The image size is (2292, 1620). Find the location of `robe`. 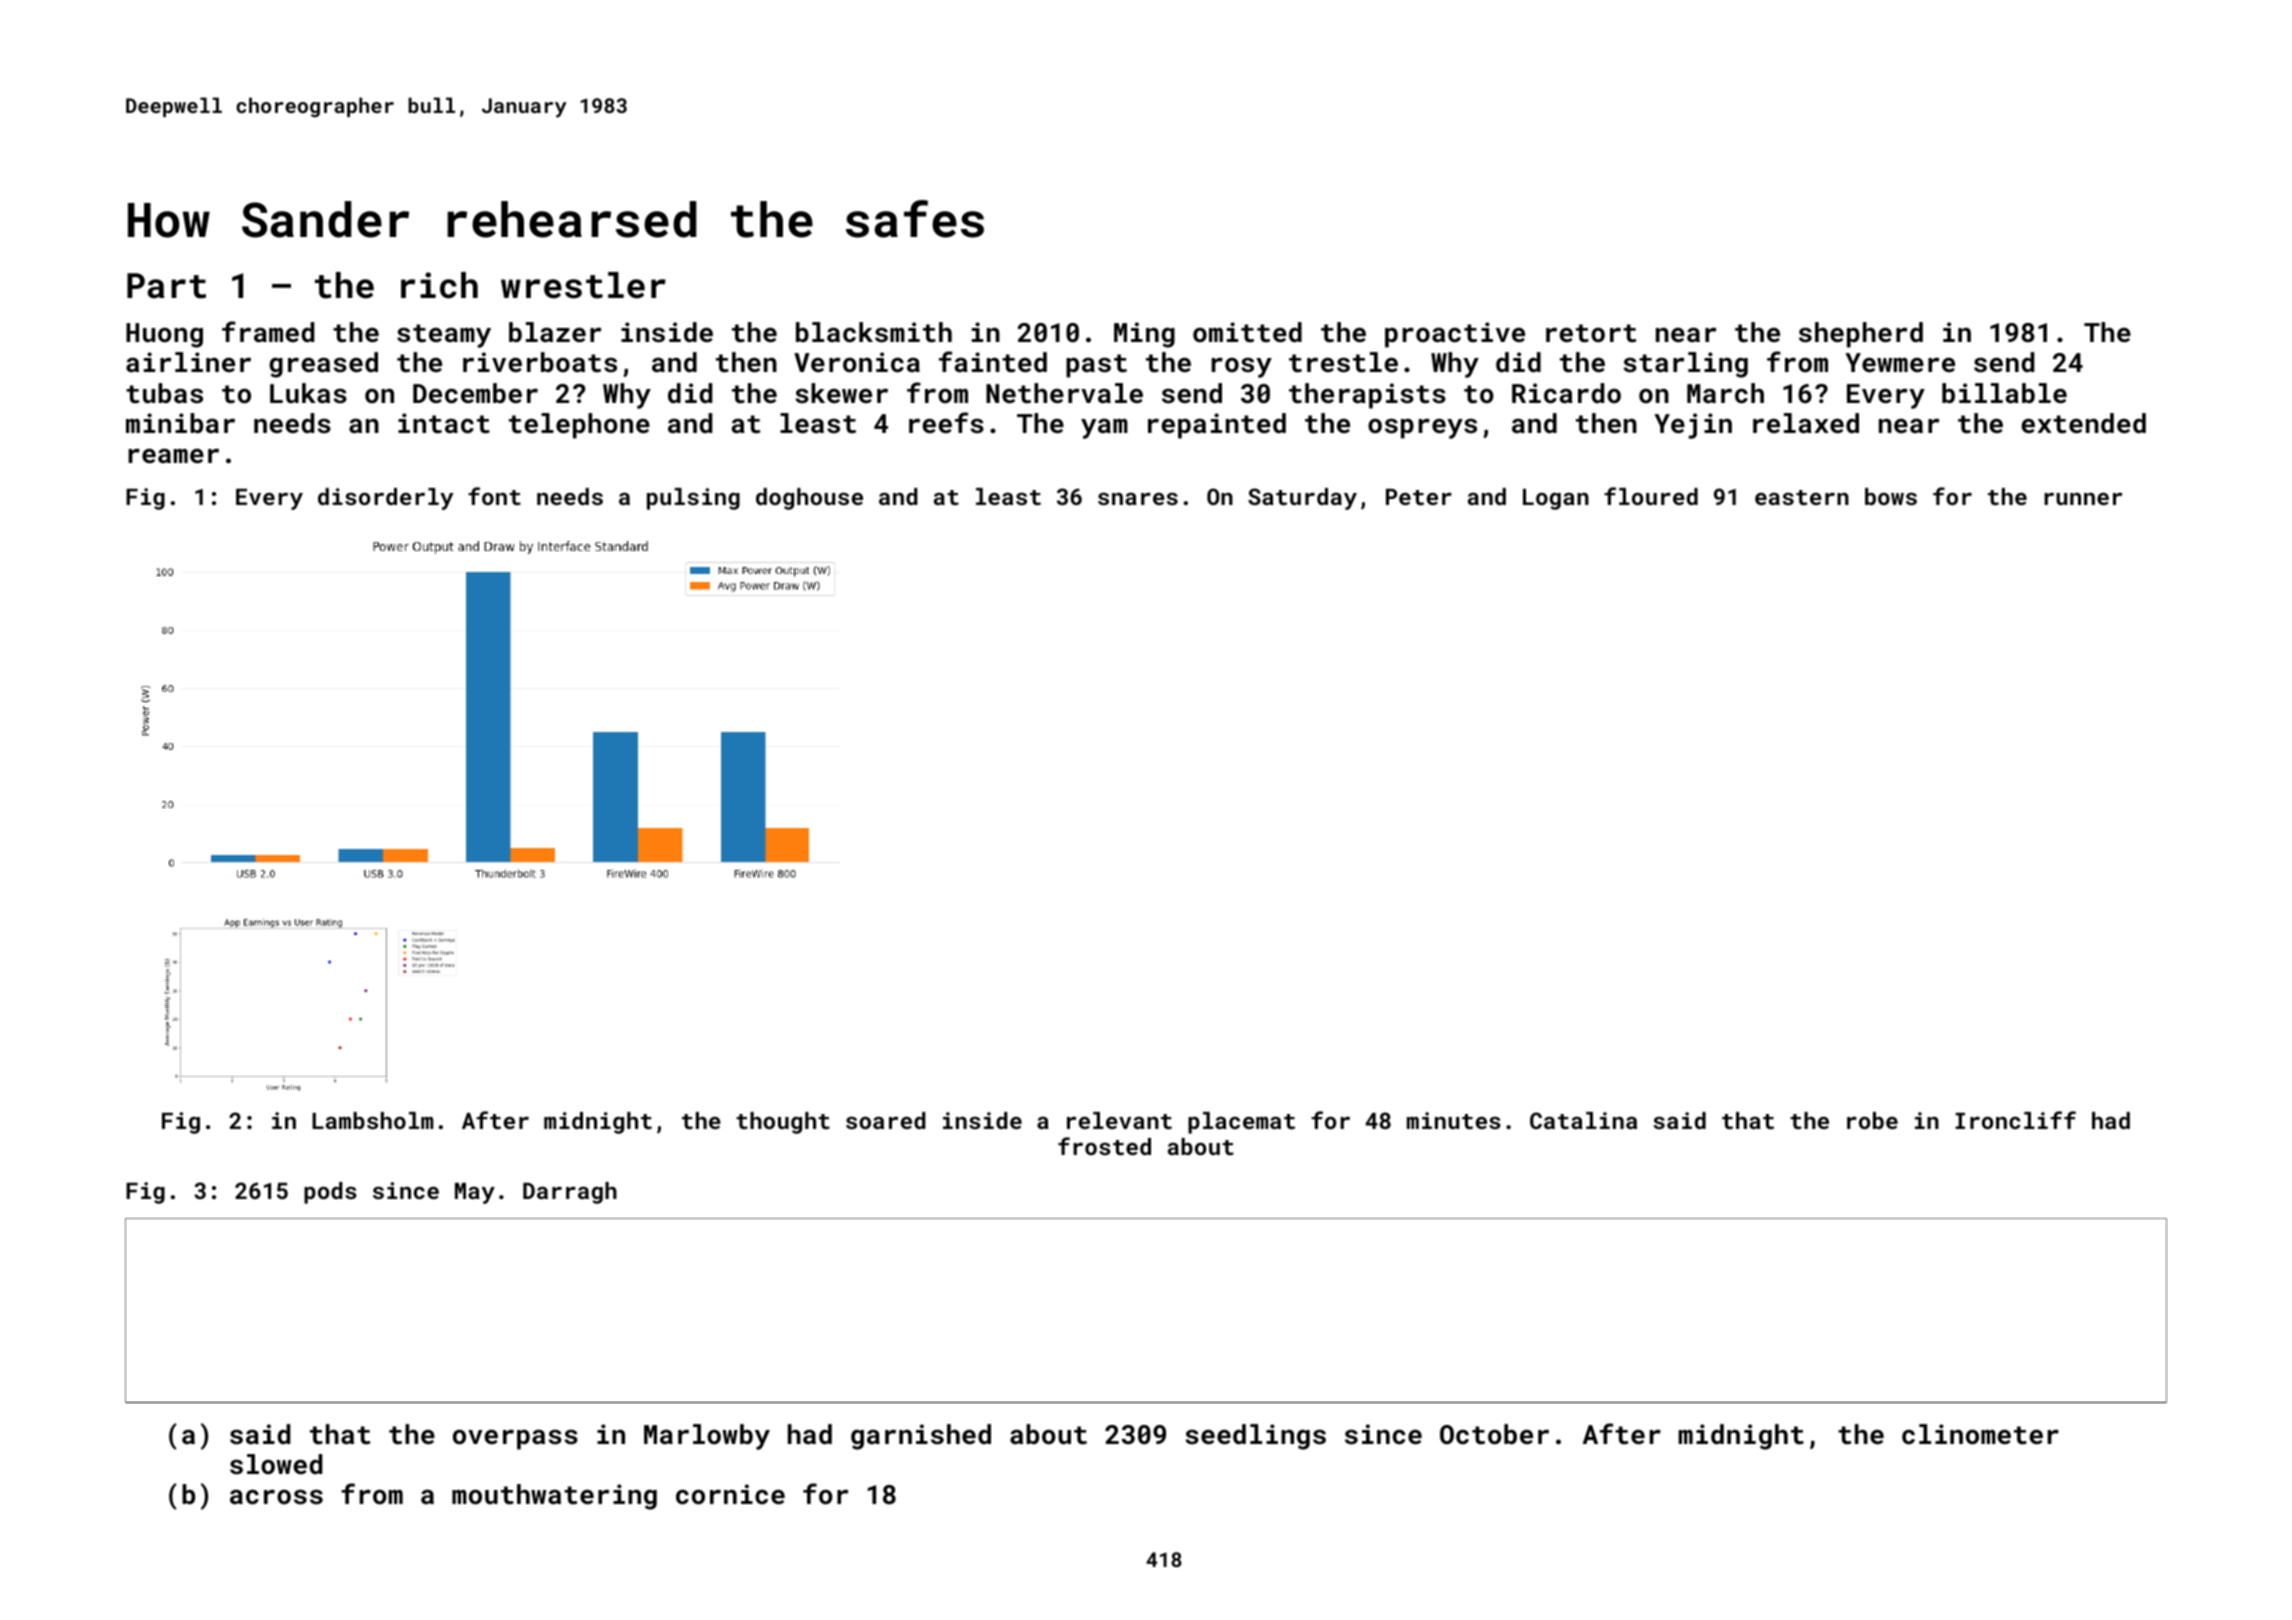

robe is located at coordinates (1872, 1120).
